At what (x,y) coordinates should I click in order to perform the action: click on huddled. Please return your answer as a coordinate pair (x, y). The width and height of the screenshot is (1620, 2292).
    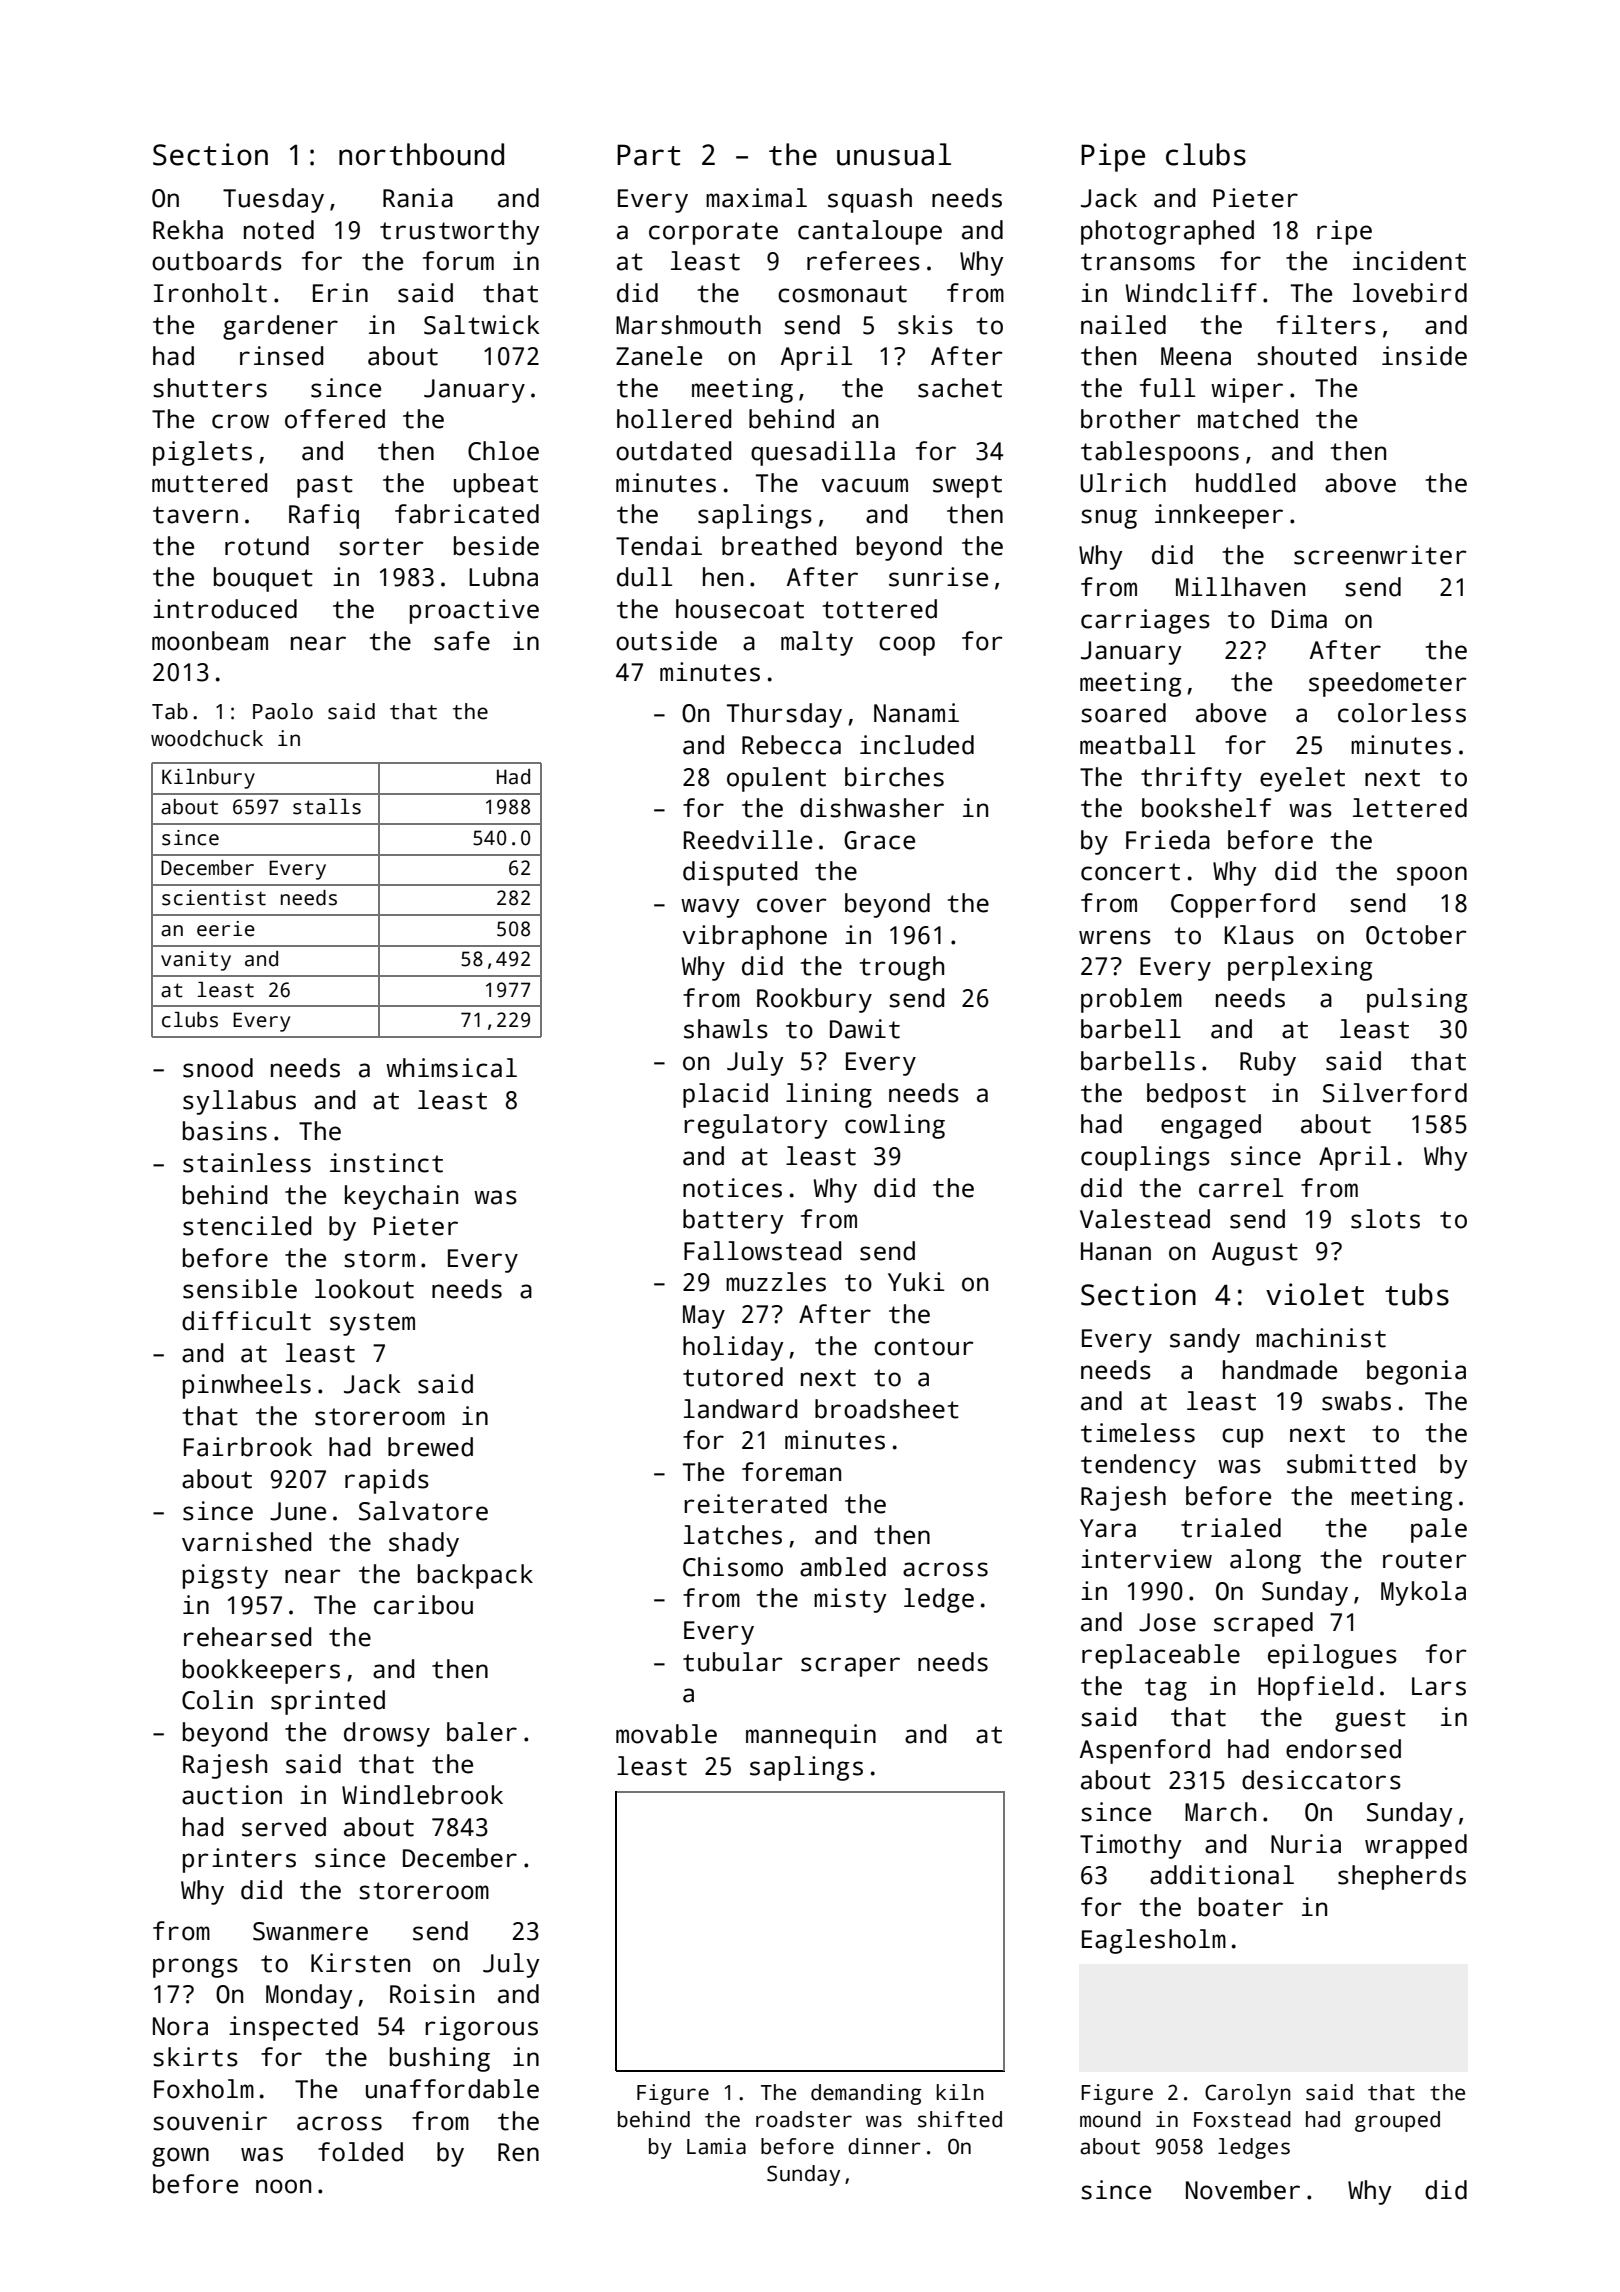
    Looking at the image, I should click on (1245, 483).
